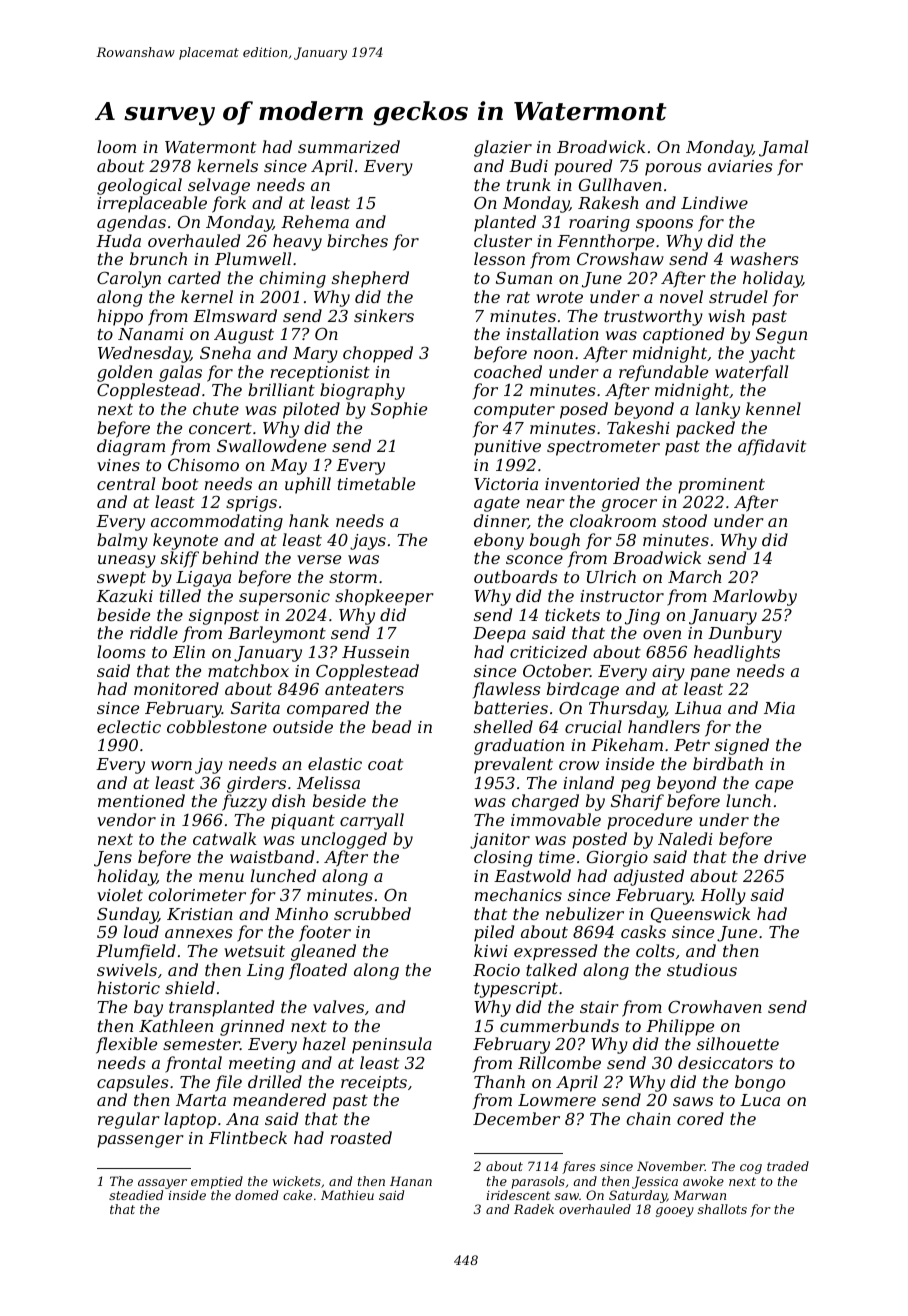 The width and height of the page is (908, 1316). Describe the element at coordinates (368, 542) in the page. I see `jays` at that location.
